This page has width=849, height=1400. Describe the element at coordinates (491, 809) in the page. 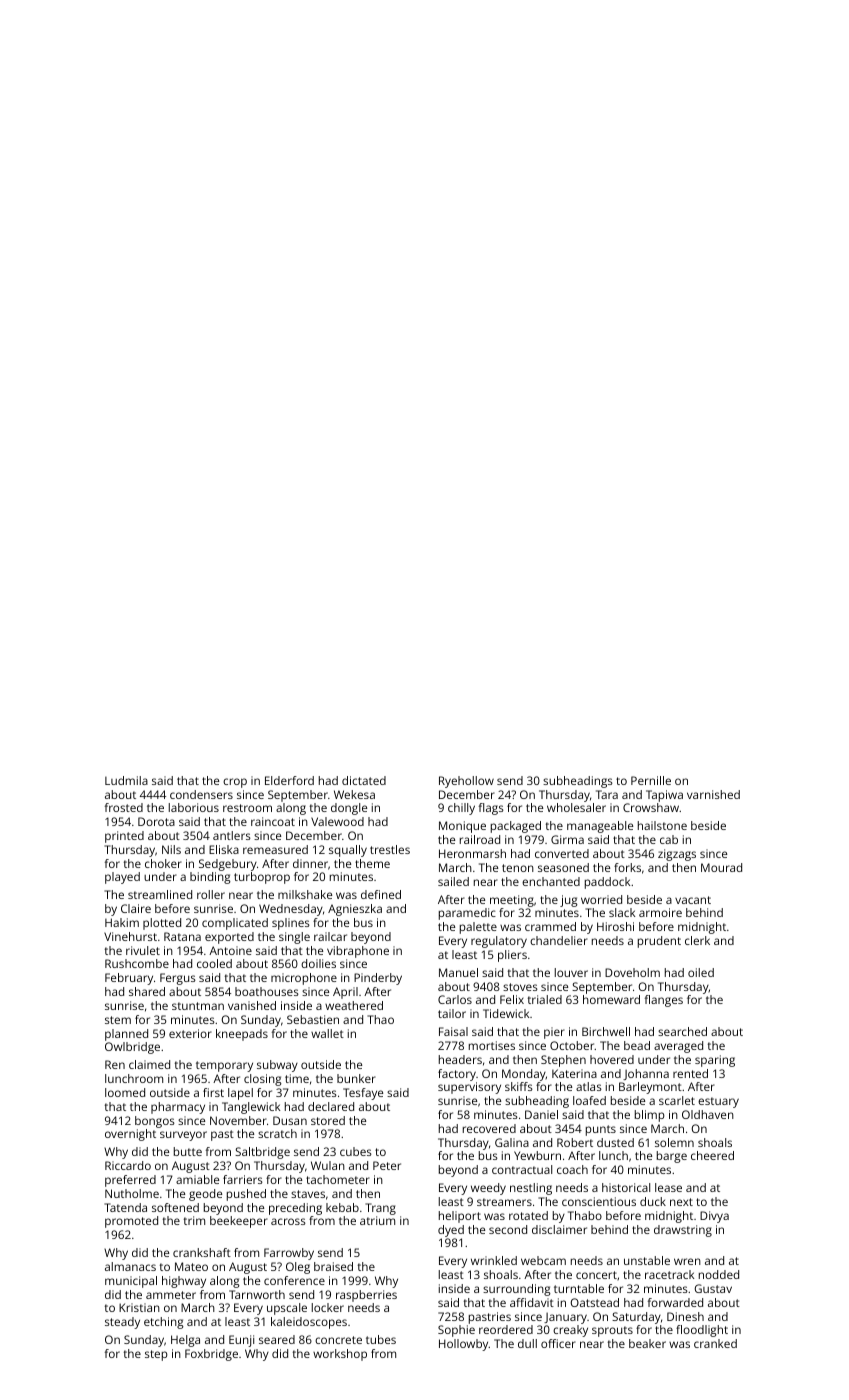

I see `flags` at that location.
